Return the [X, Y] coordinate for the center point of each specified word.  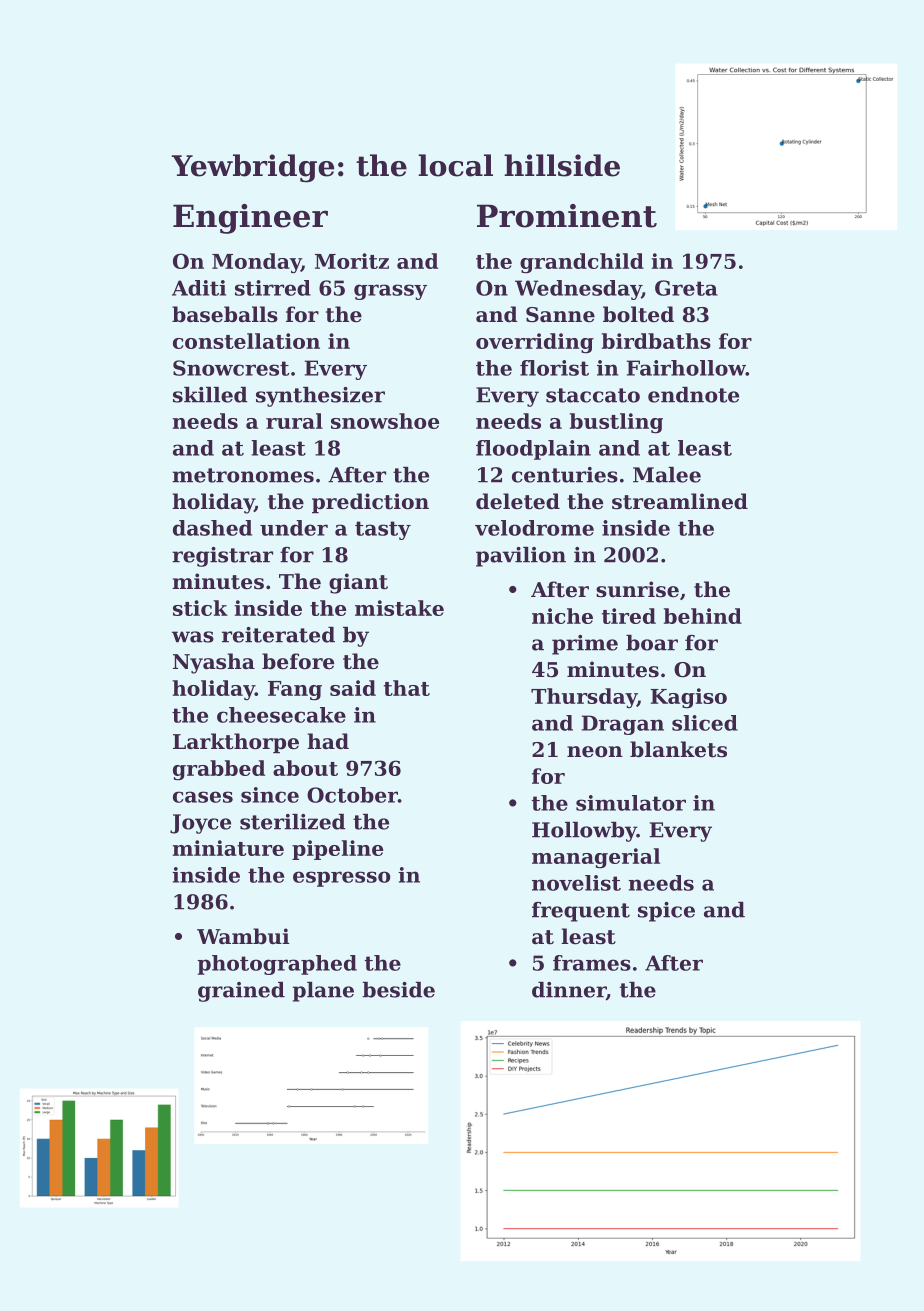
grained [241, 992]
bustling [616, 423]
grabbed [219, 770]
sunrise [637, 589]
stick [200, 608]
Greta [686, 288]
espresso [342, 879]
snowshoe [385, 421]
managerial [596, 858]
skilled [210, 395]
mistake [399, 608]
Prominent [567, 216]
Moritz [352, 261]
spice [666, 912]
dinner [569, 990]
